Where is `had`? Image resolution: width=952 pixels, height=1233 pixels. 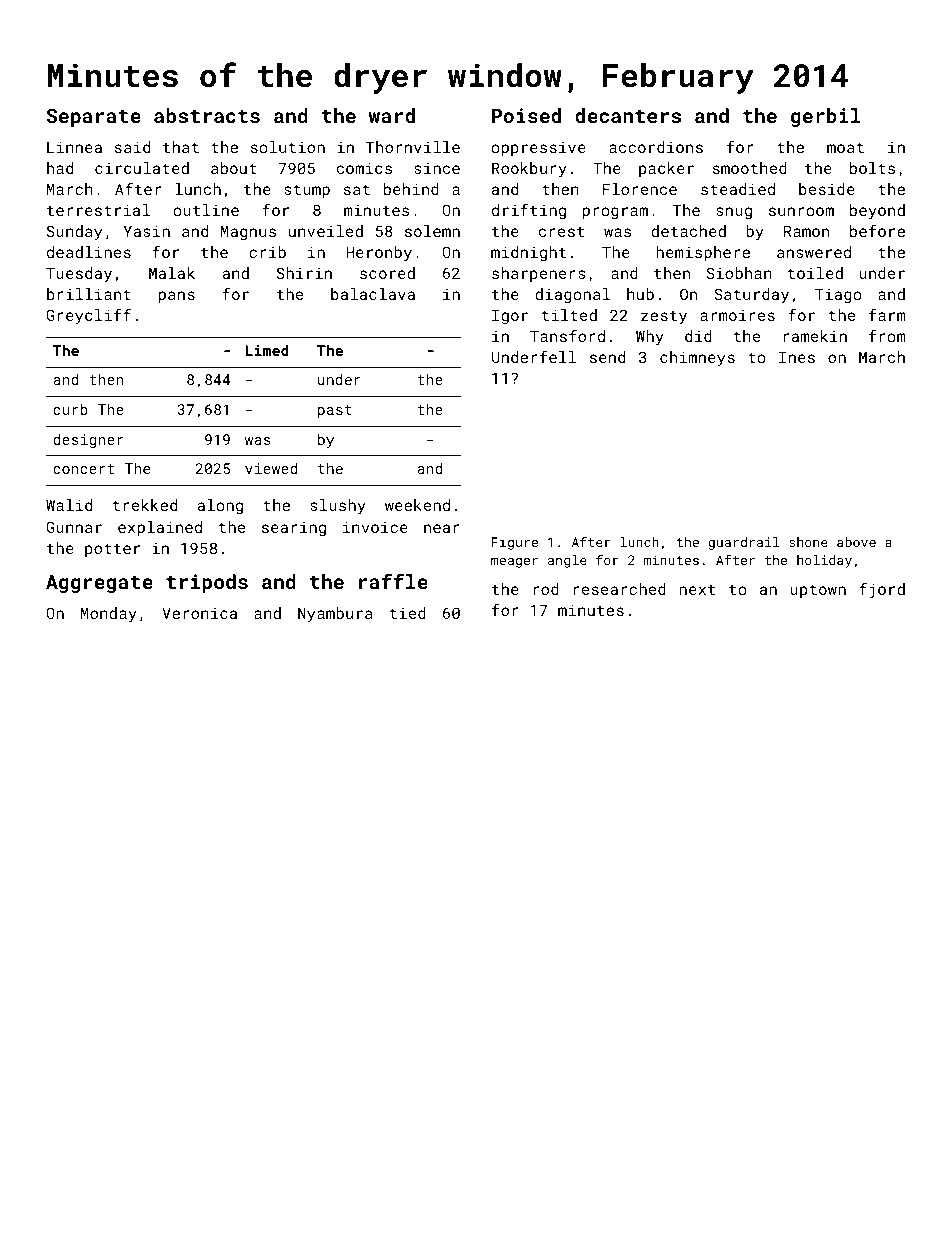 had is located at coordinates (60, 168).
